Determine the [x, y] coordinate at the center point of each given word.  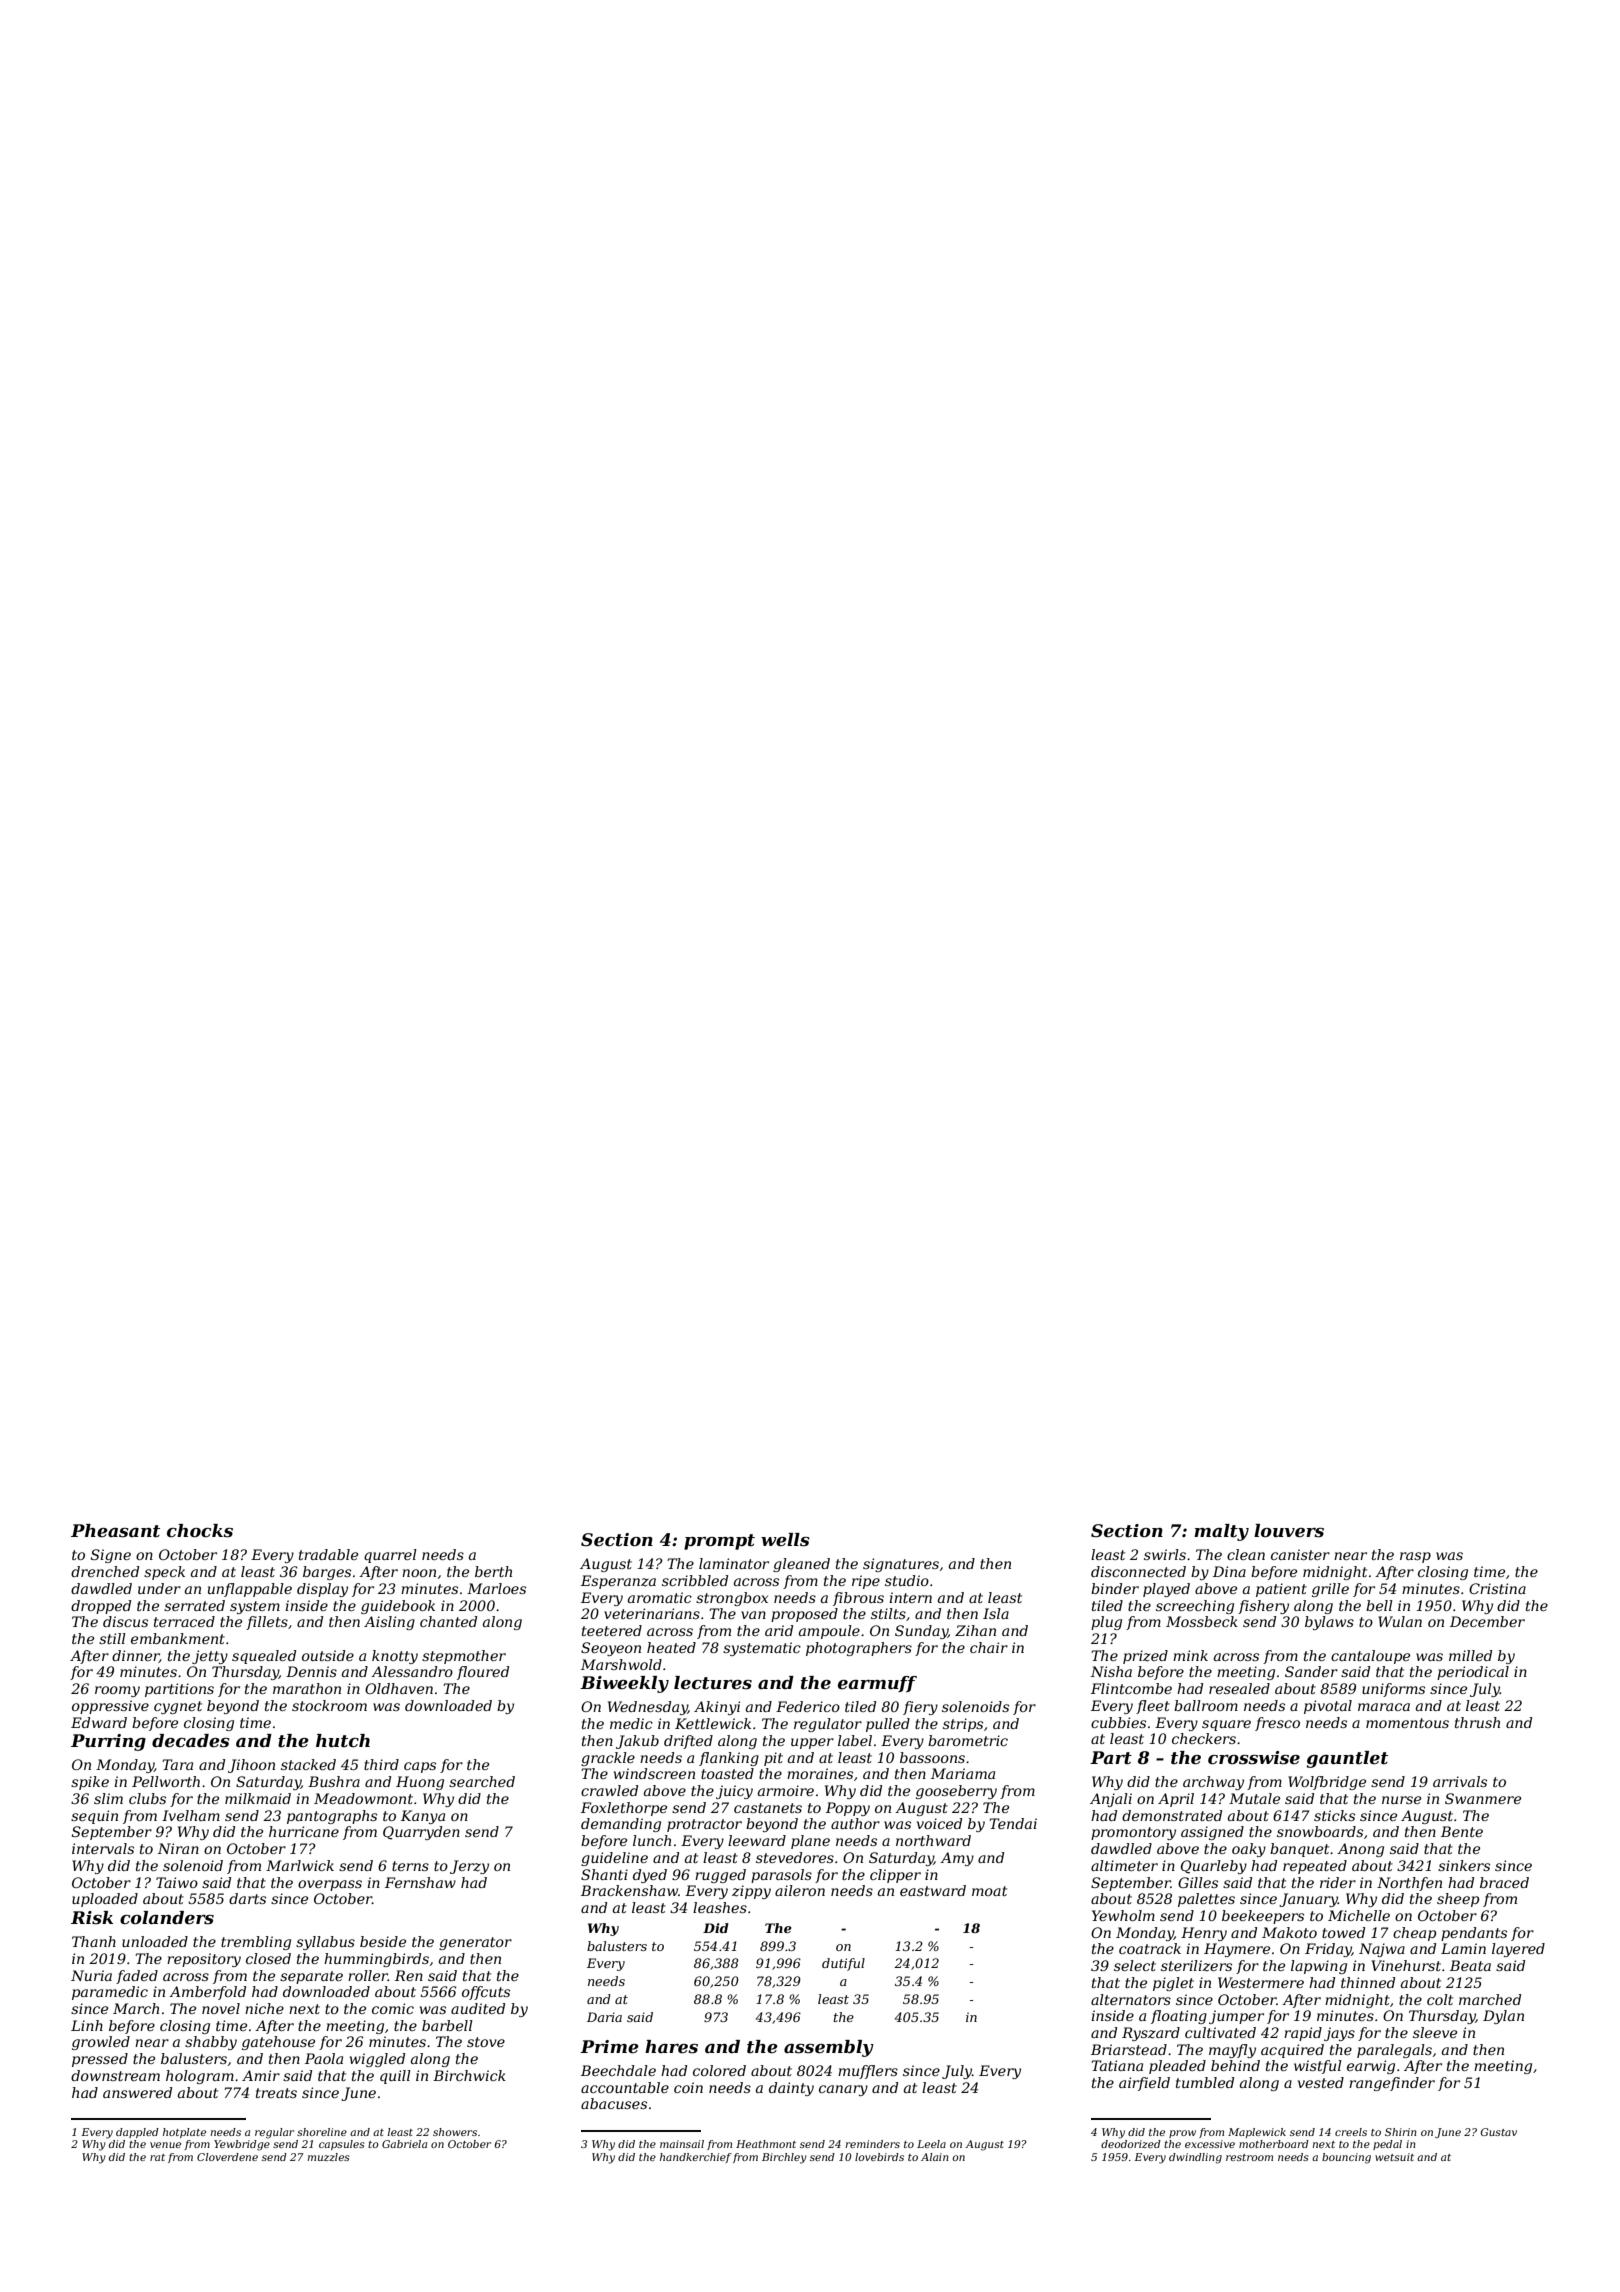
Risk [92, 1918]
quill [395, 2077]
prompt [719, 1542]
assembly [829, 2048]
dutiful [843, 1964]
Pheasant [115, 1531]
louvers [1289, 1531]
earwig [1371, 2067]
